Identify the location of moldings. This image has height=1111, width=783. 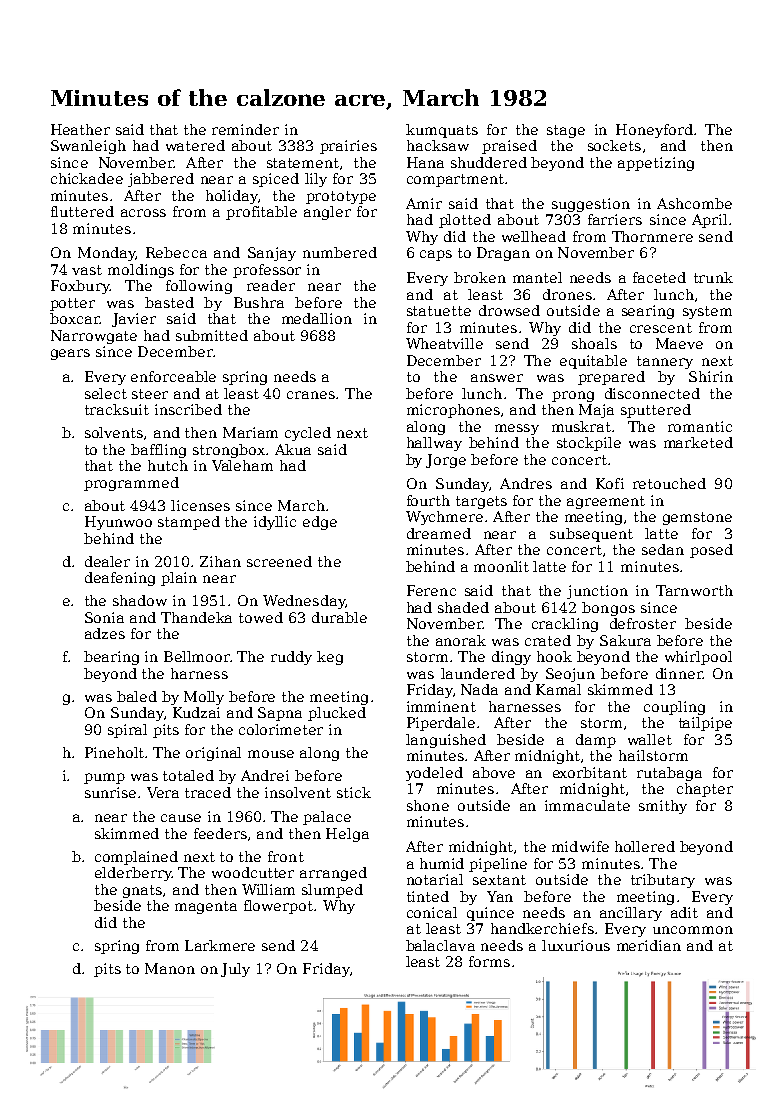
(141, 271).
